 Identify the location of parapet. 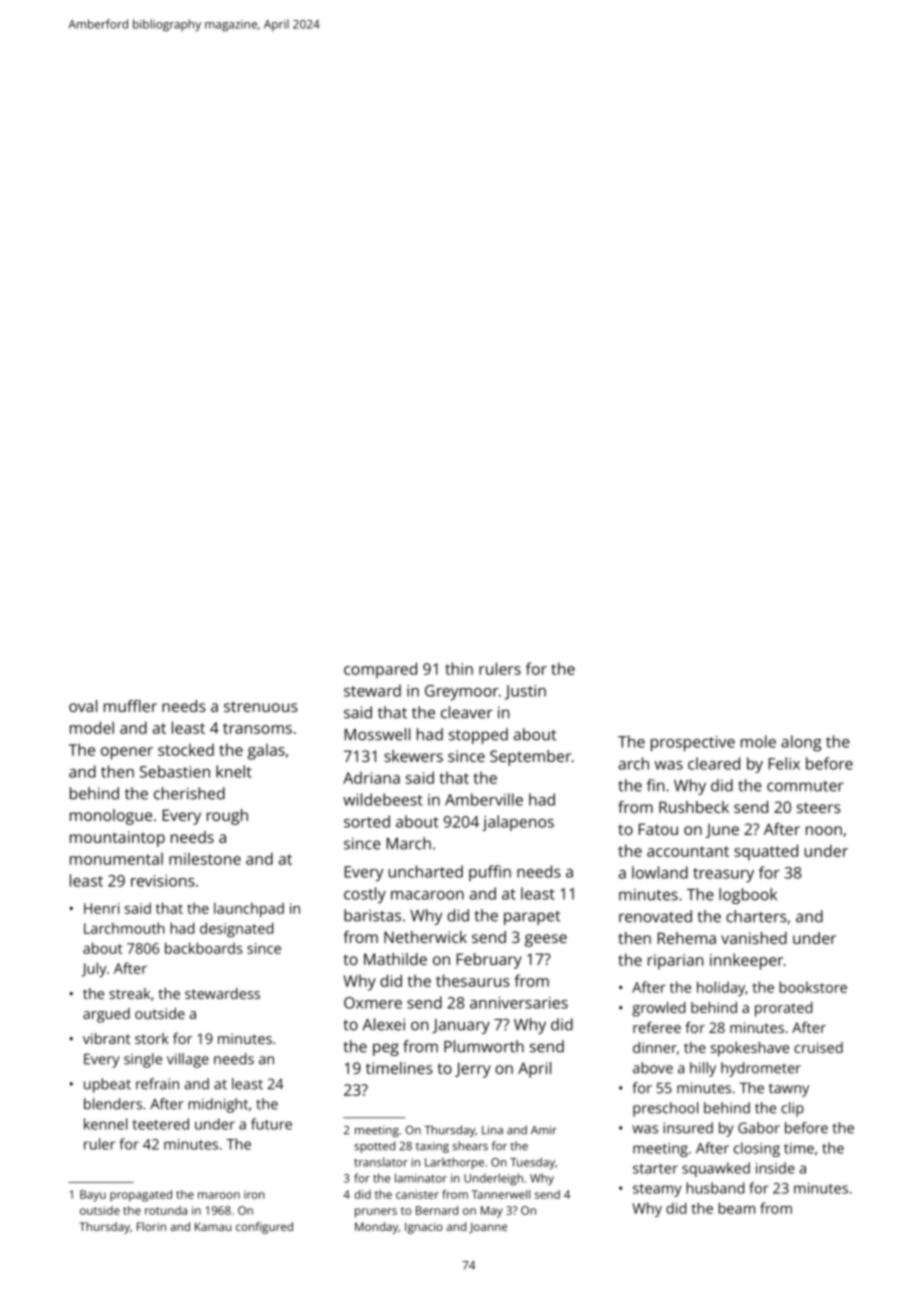
(532, 918).
